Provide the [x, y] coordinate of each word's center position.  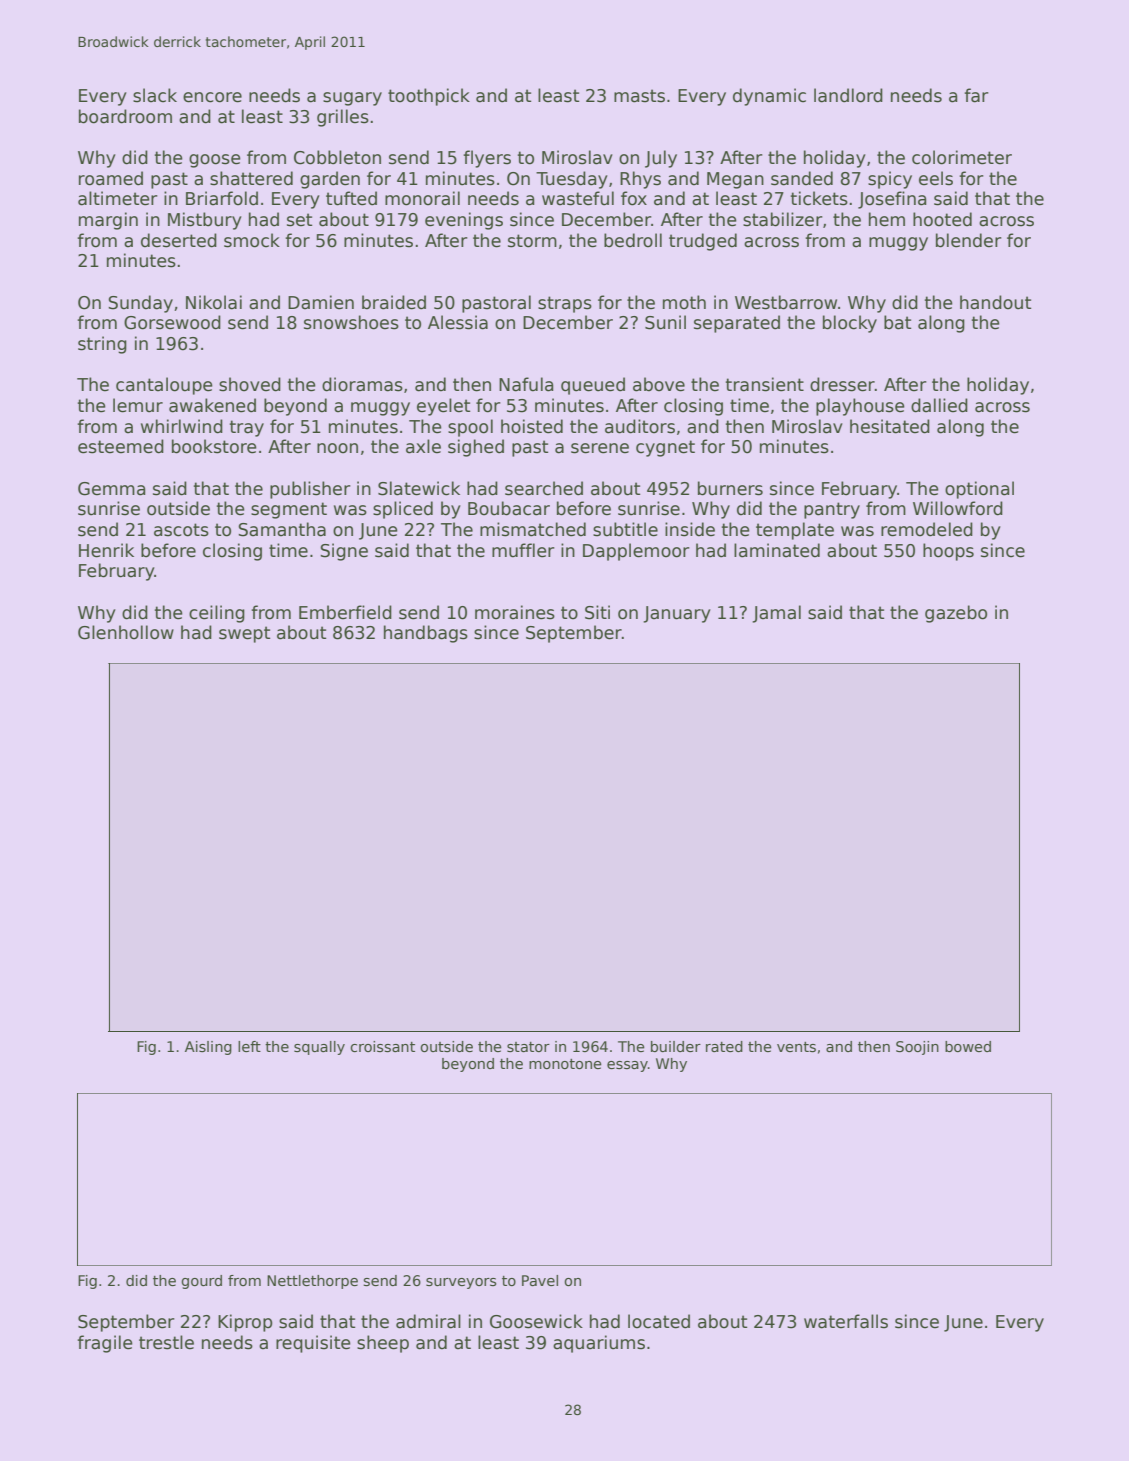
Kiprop [245, 1323]
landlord [848, 95]
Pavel [540, 1280]
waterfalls [846, 1321]
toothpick [429, 97]
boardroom [125, 116]
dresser [842, 384]
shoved [250, 384]
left [249, 1046]
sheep [383, 1344]
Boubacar [509, 508]
